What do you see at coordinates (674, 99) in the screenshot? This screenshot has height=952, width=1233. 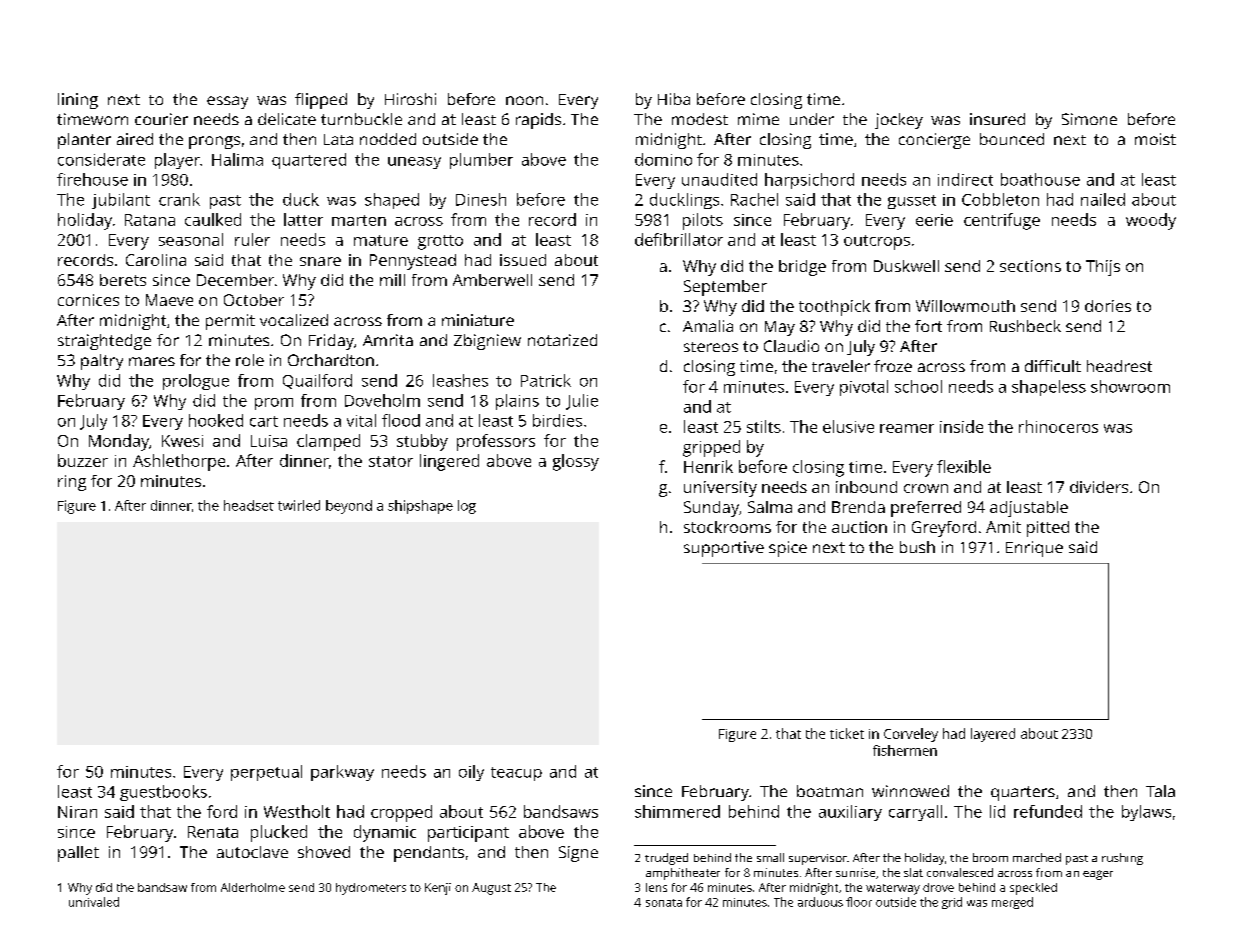 I see `Hiba` at bounding box center [674, 99].
